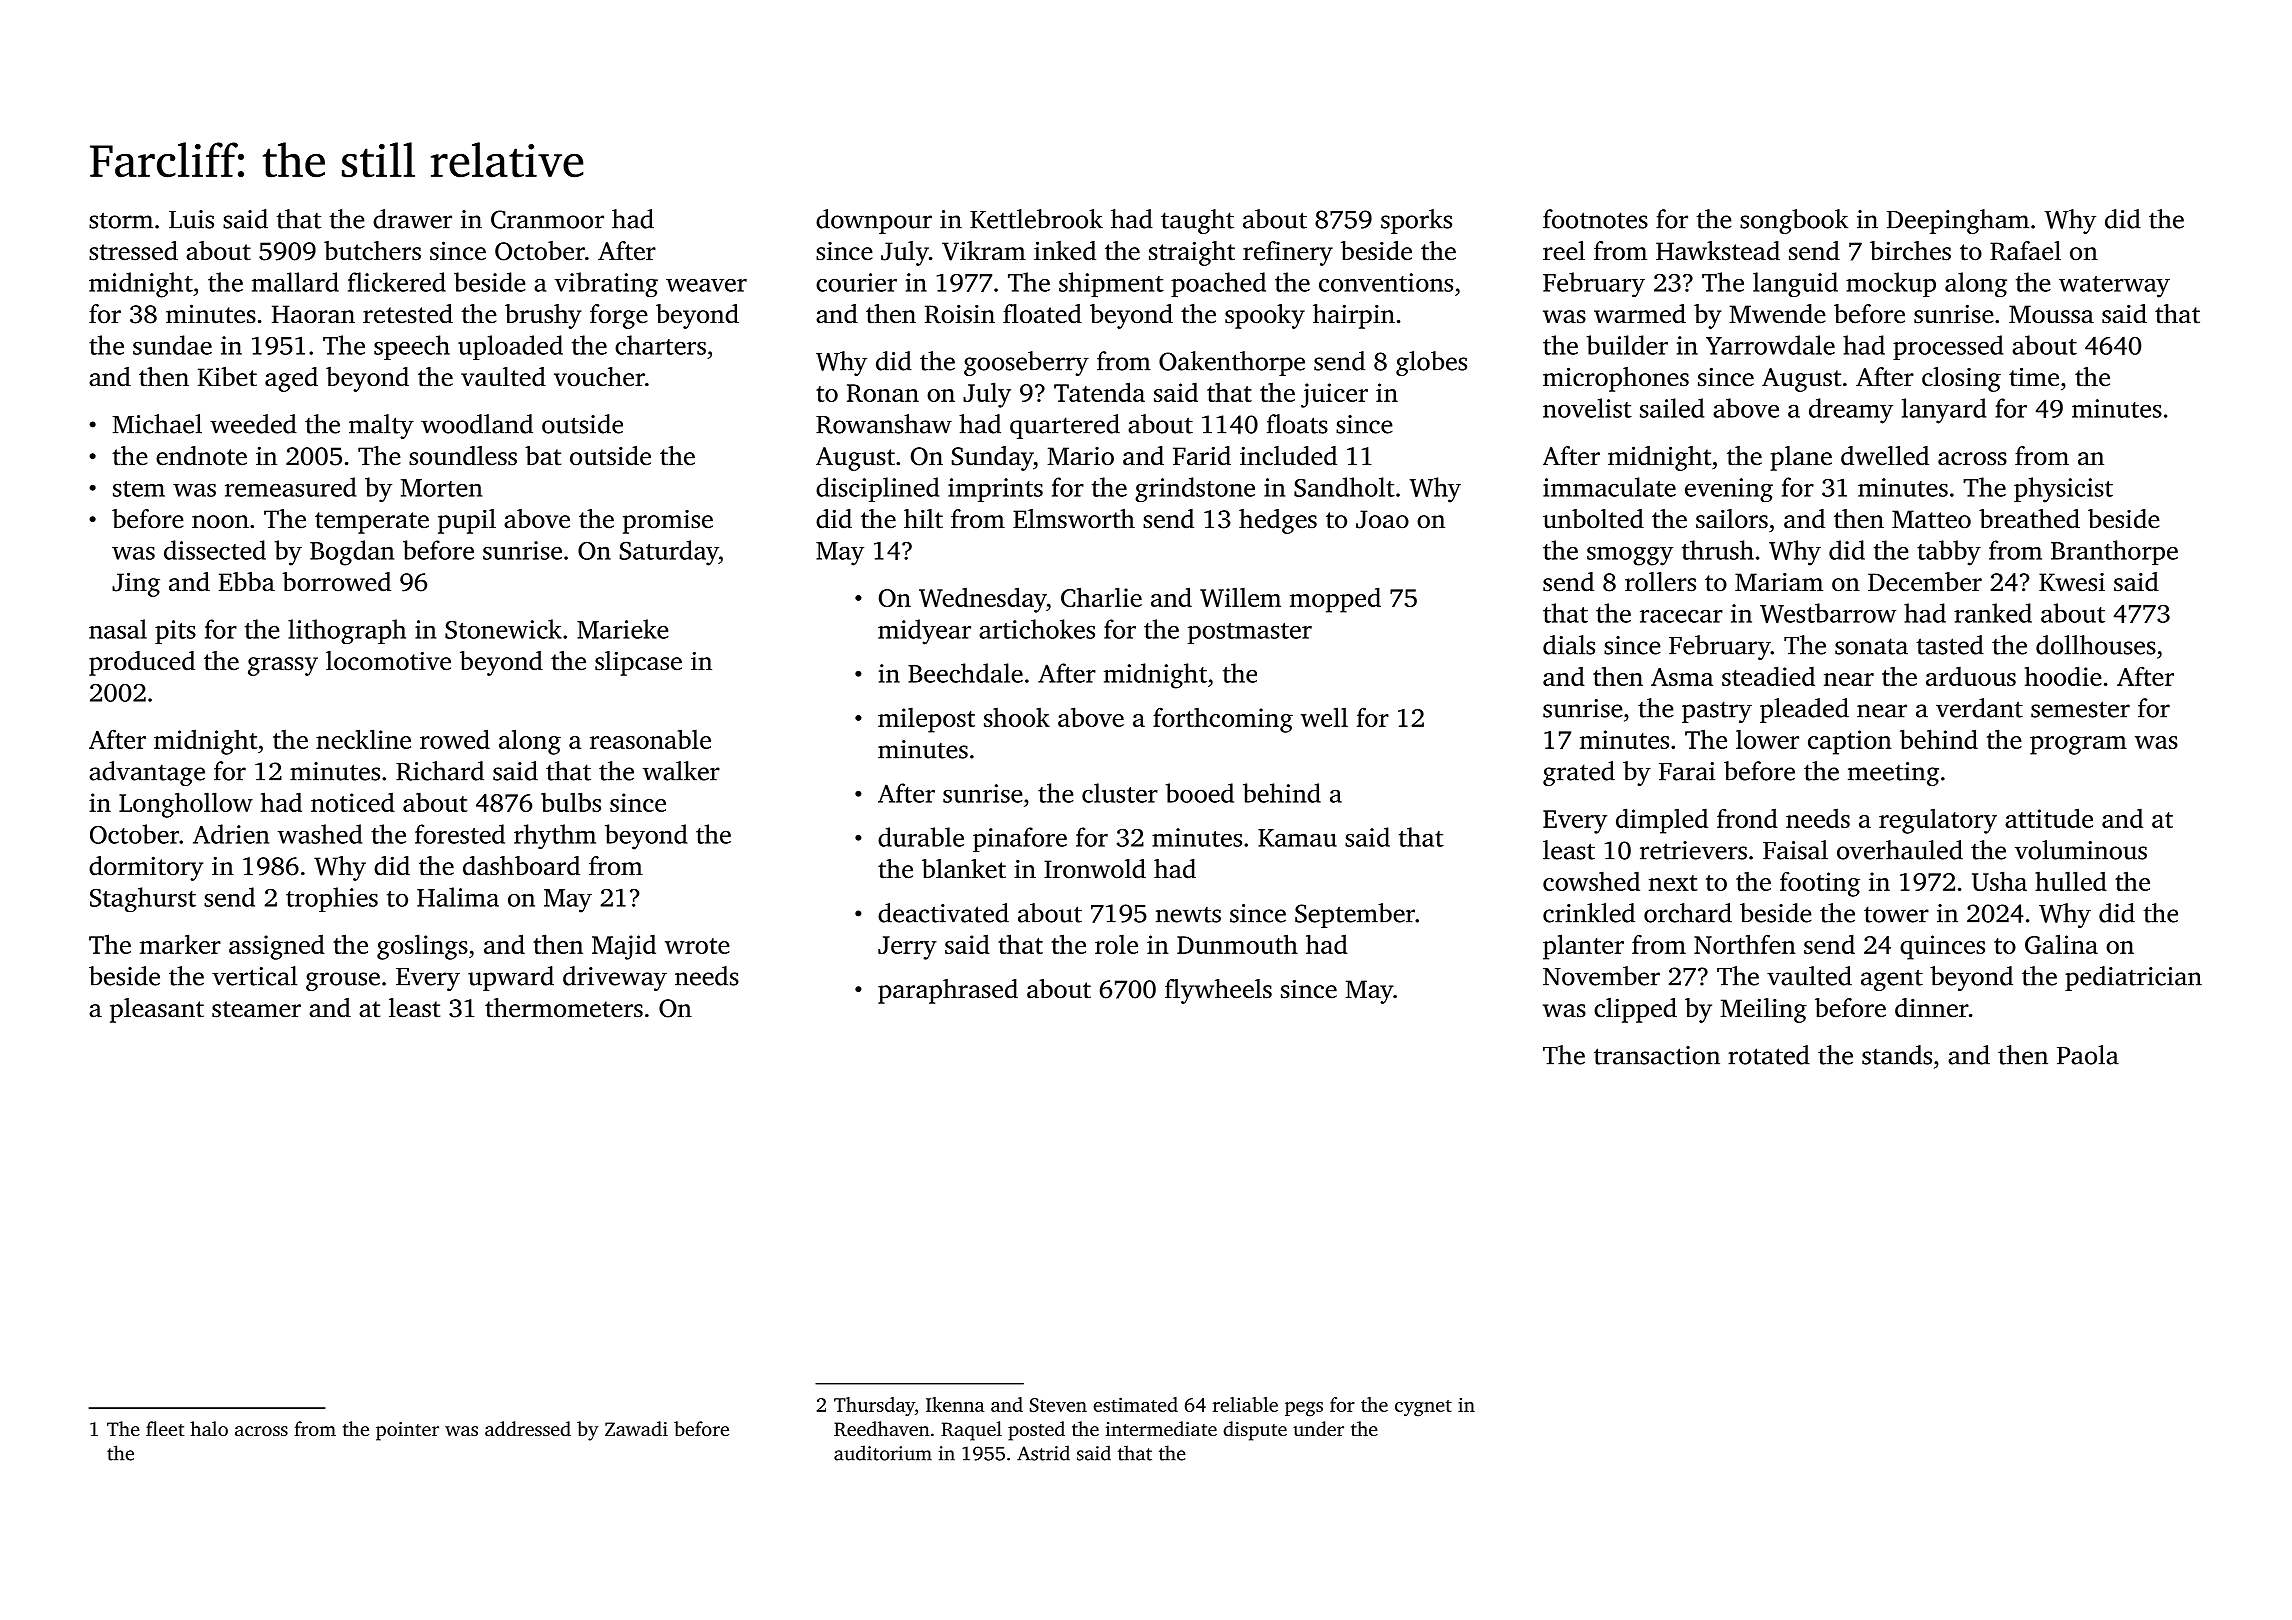  I want to click on pediatrician, so click(2133, 978).
